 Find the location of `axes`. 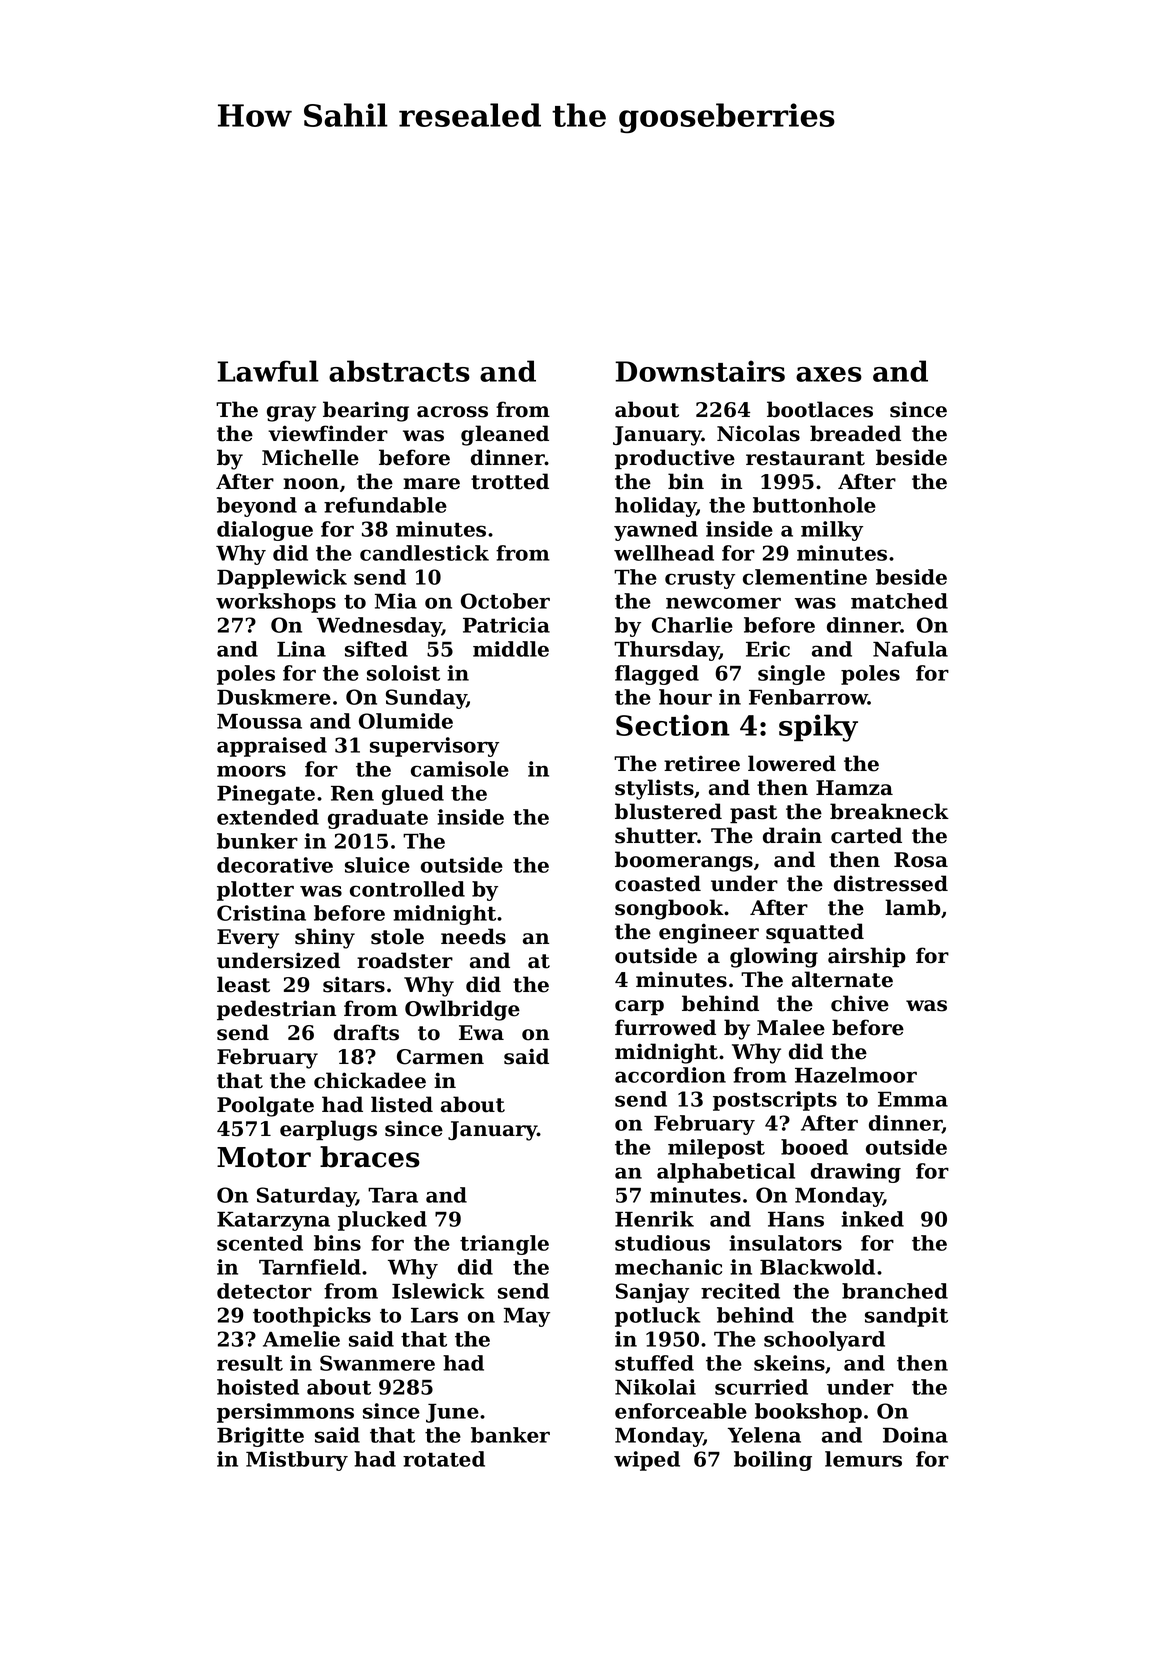

axes is located at coordinates (829, 374).
